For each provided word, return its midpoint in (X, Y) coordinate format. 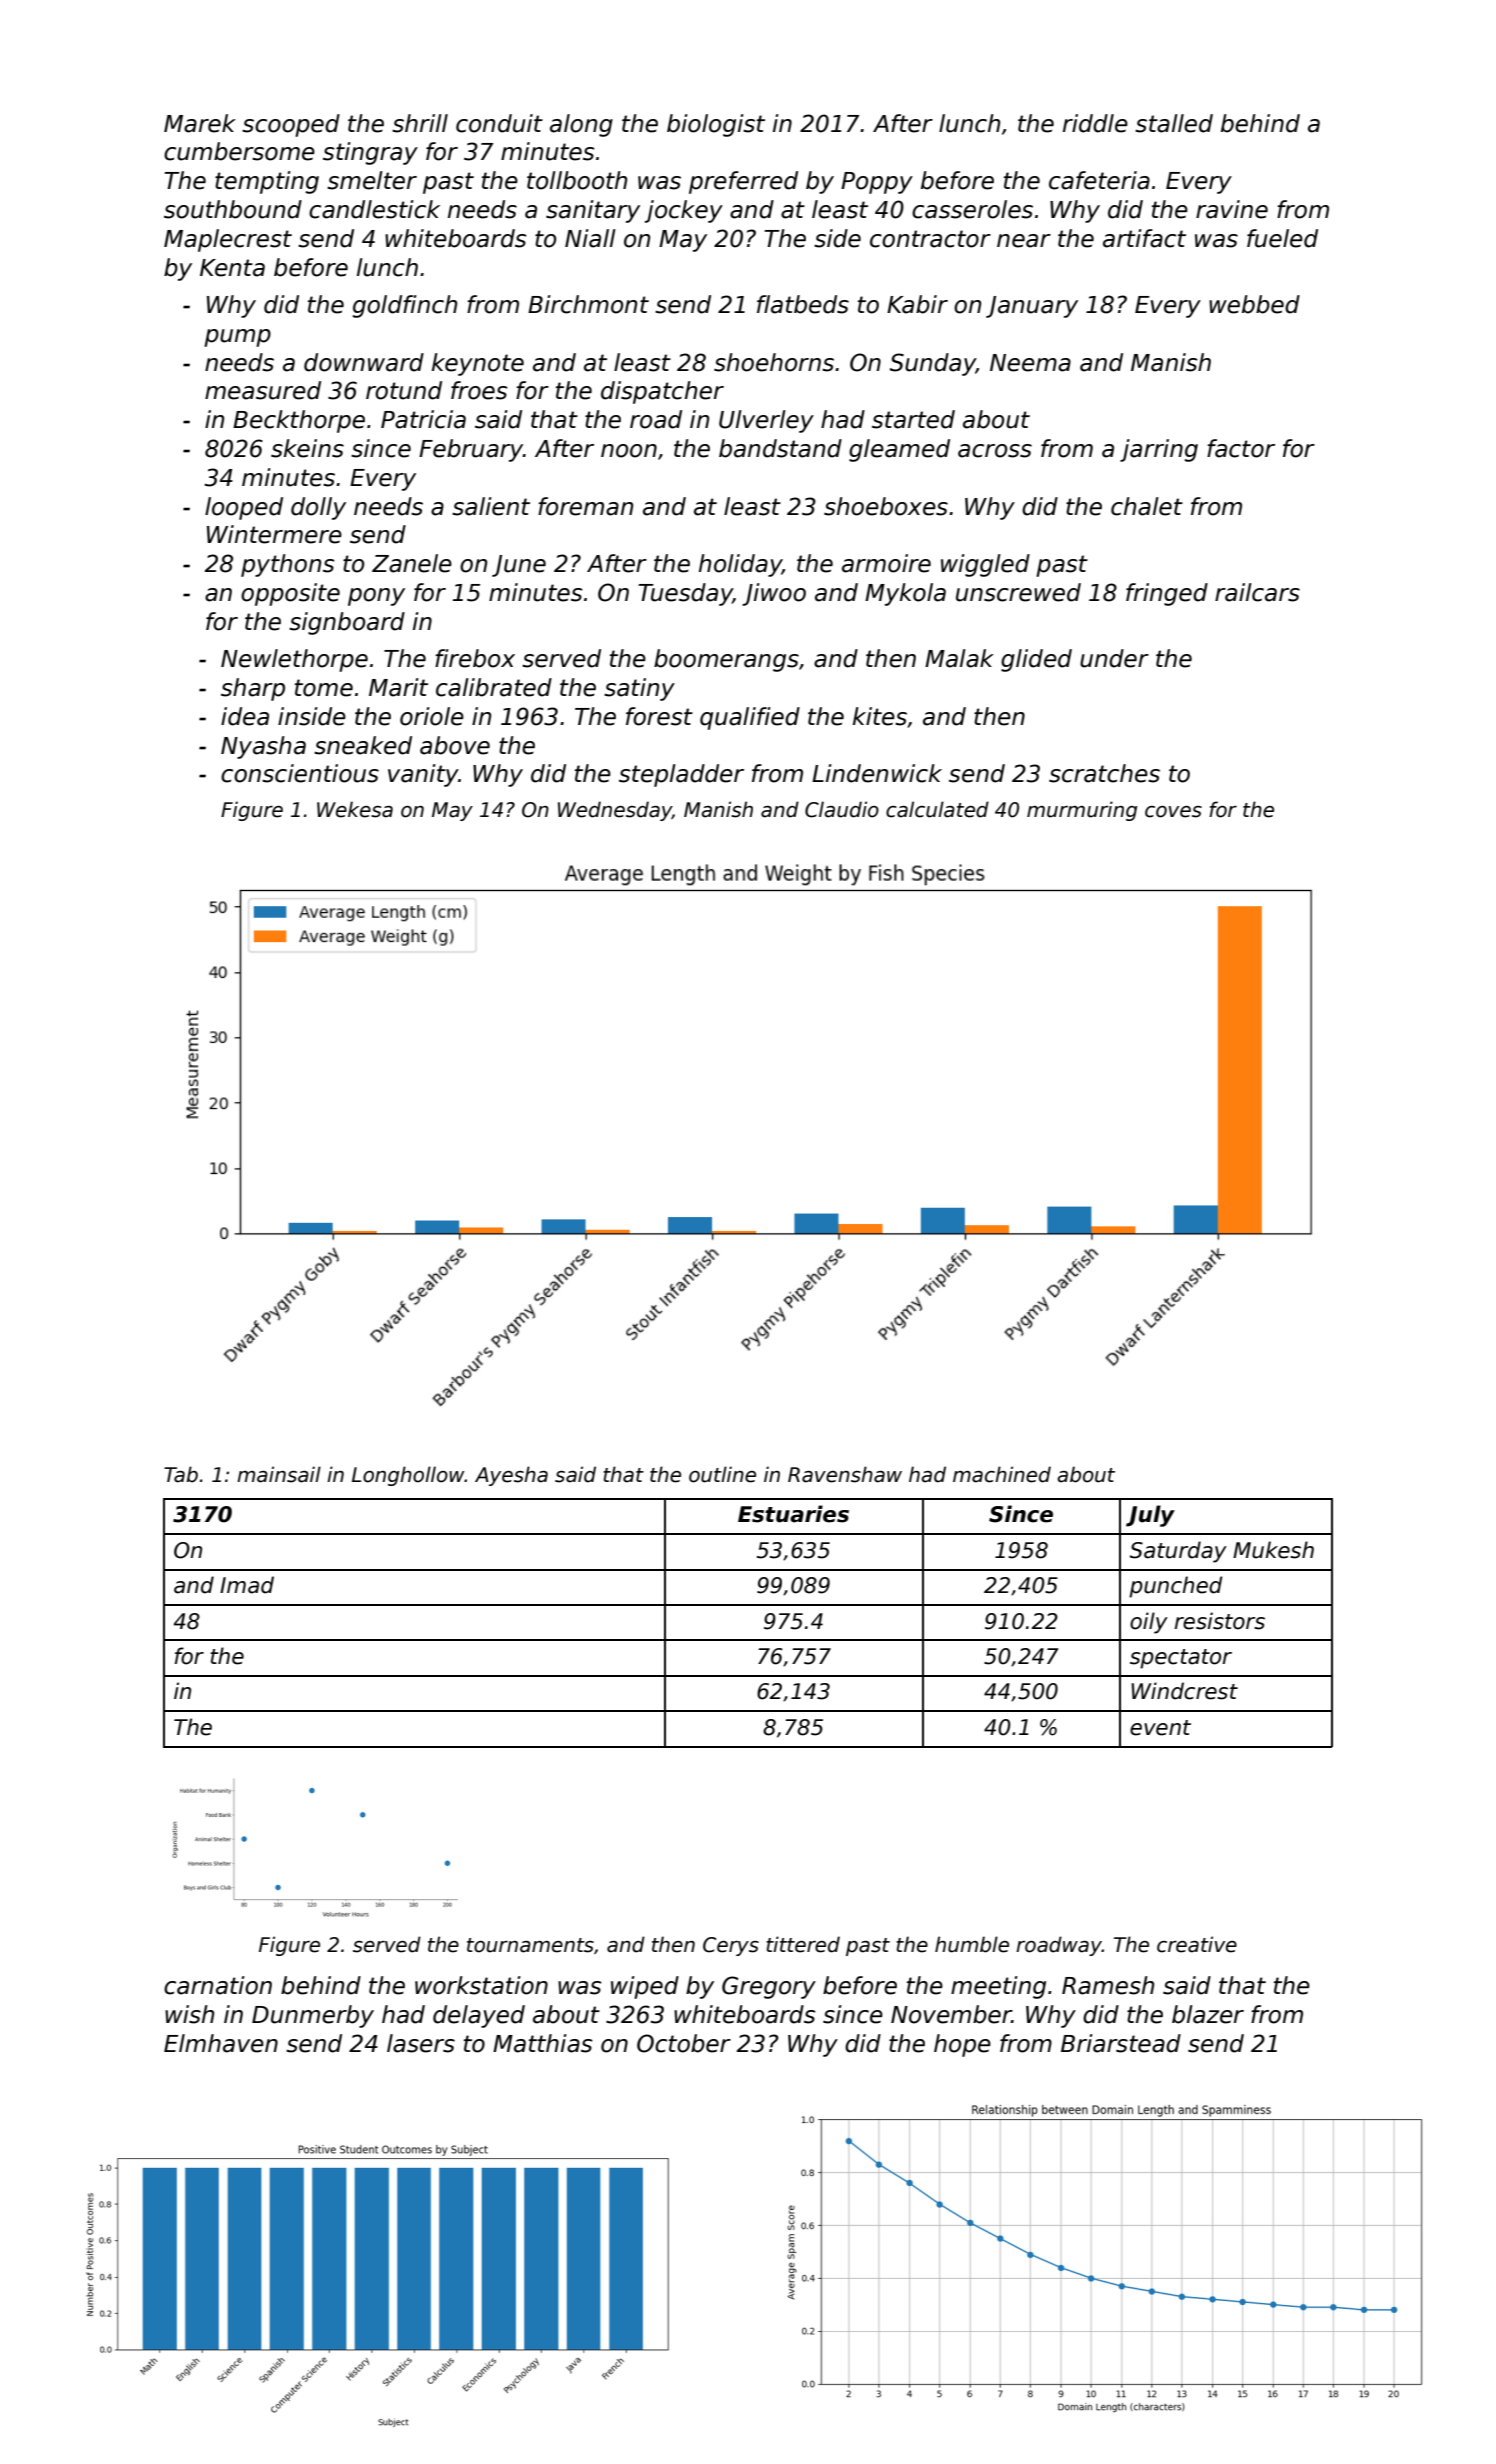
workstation (481, 1985)
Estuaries (793, 1514)
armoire (886, 563)
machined (1002, 1474)
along (581, 125)
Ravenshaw (845, 1474)
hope (962, 2045)
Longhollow (408, 1476)
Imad (247, 1585)
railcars (1257, 592)
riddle (1095, 123)
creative (1197, 1944)
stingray (370, 153)
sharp (253, 689)
